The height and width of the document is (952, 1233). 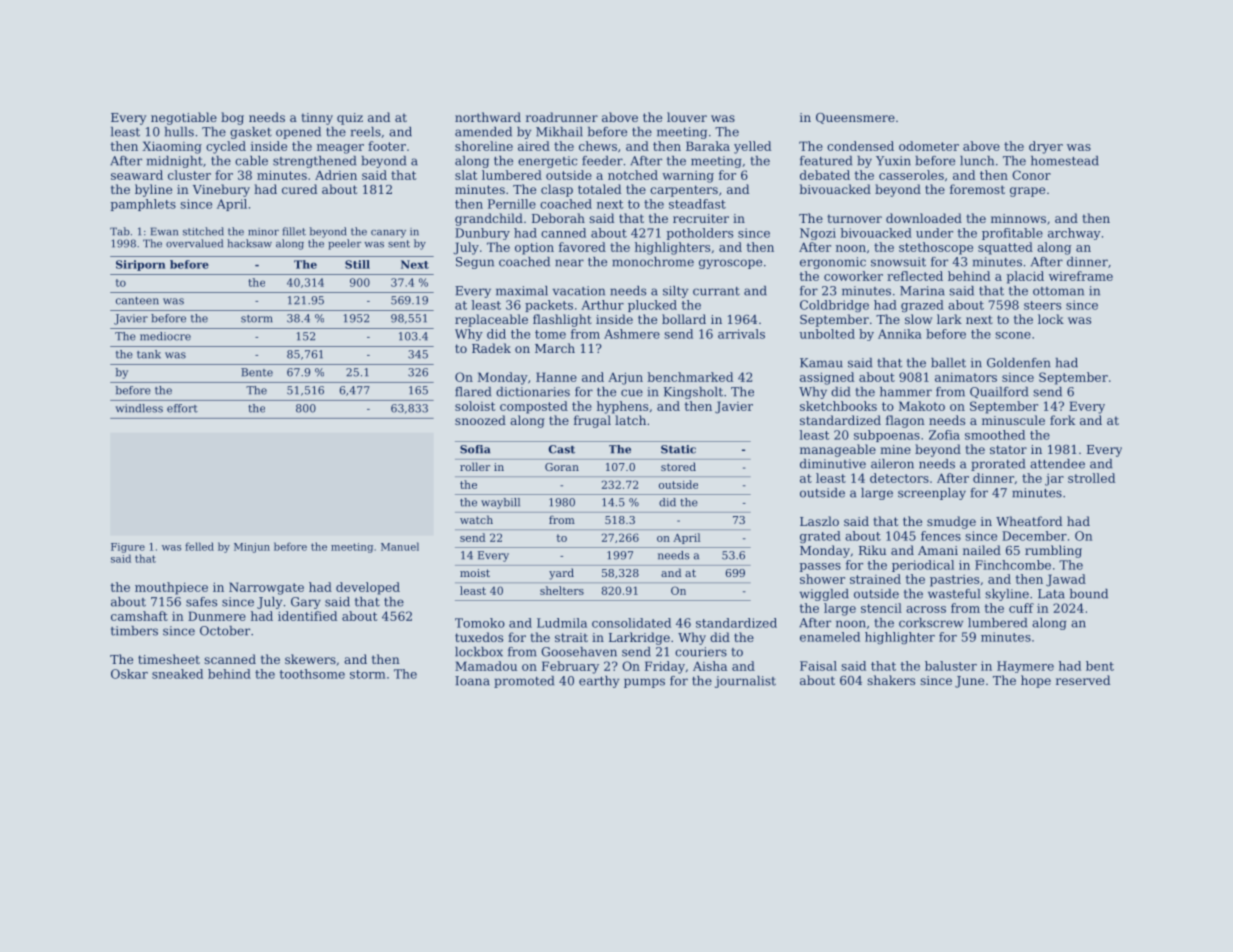 I want to click on Vinebury, so click(x=221, y=190).
